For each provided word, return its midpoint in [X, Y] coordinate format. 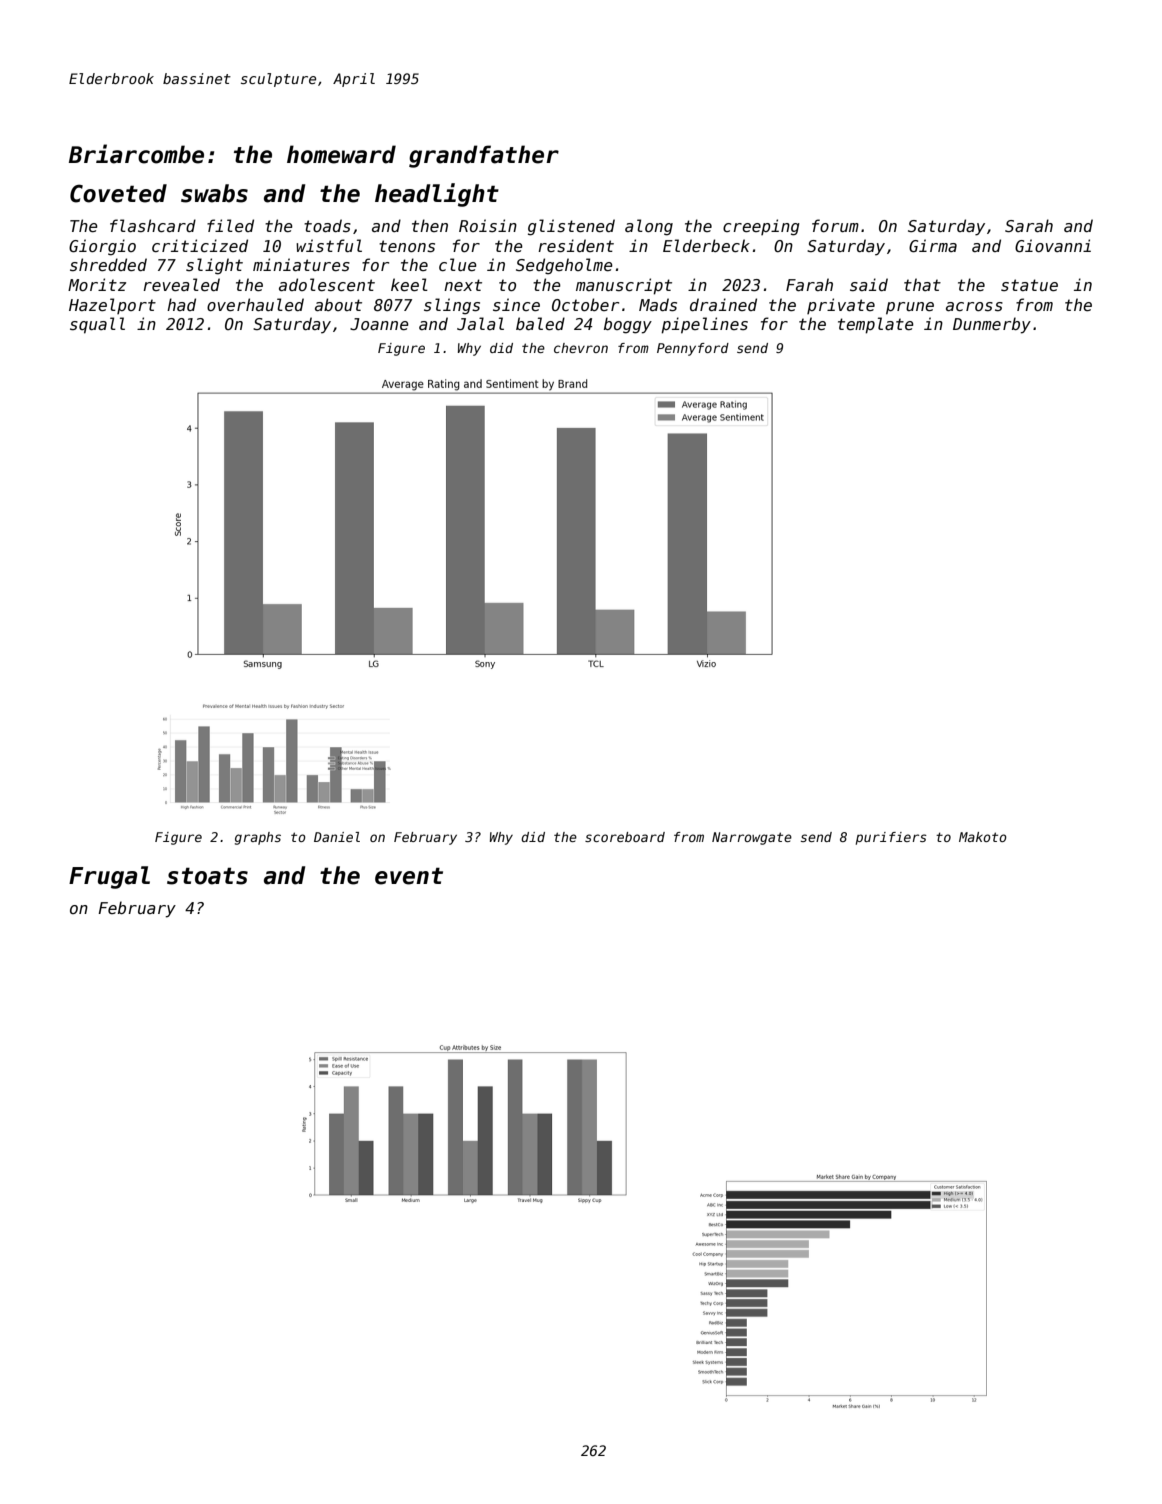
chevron [581, 348]
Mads [658, 305]
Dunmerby [992, 325]
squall [97, 325]
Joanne [379, 324]
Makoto [983, 837]
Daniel [337, 837]
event [409, 876]
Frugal [109, 877]
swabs [214, 193]
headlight [437, 195]
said [869, 284]
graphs [258, 838]
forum [835, 225]
